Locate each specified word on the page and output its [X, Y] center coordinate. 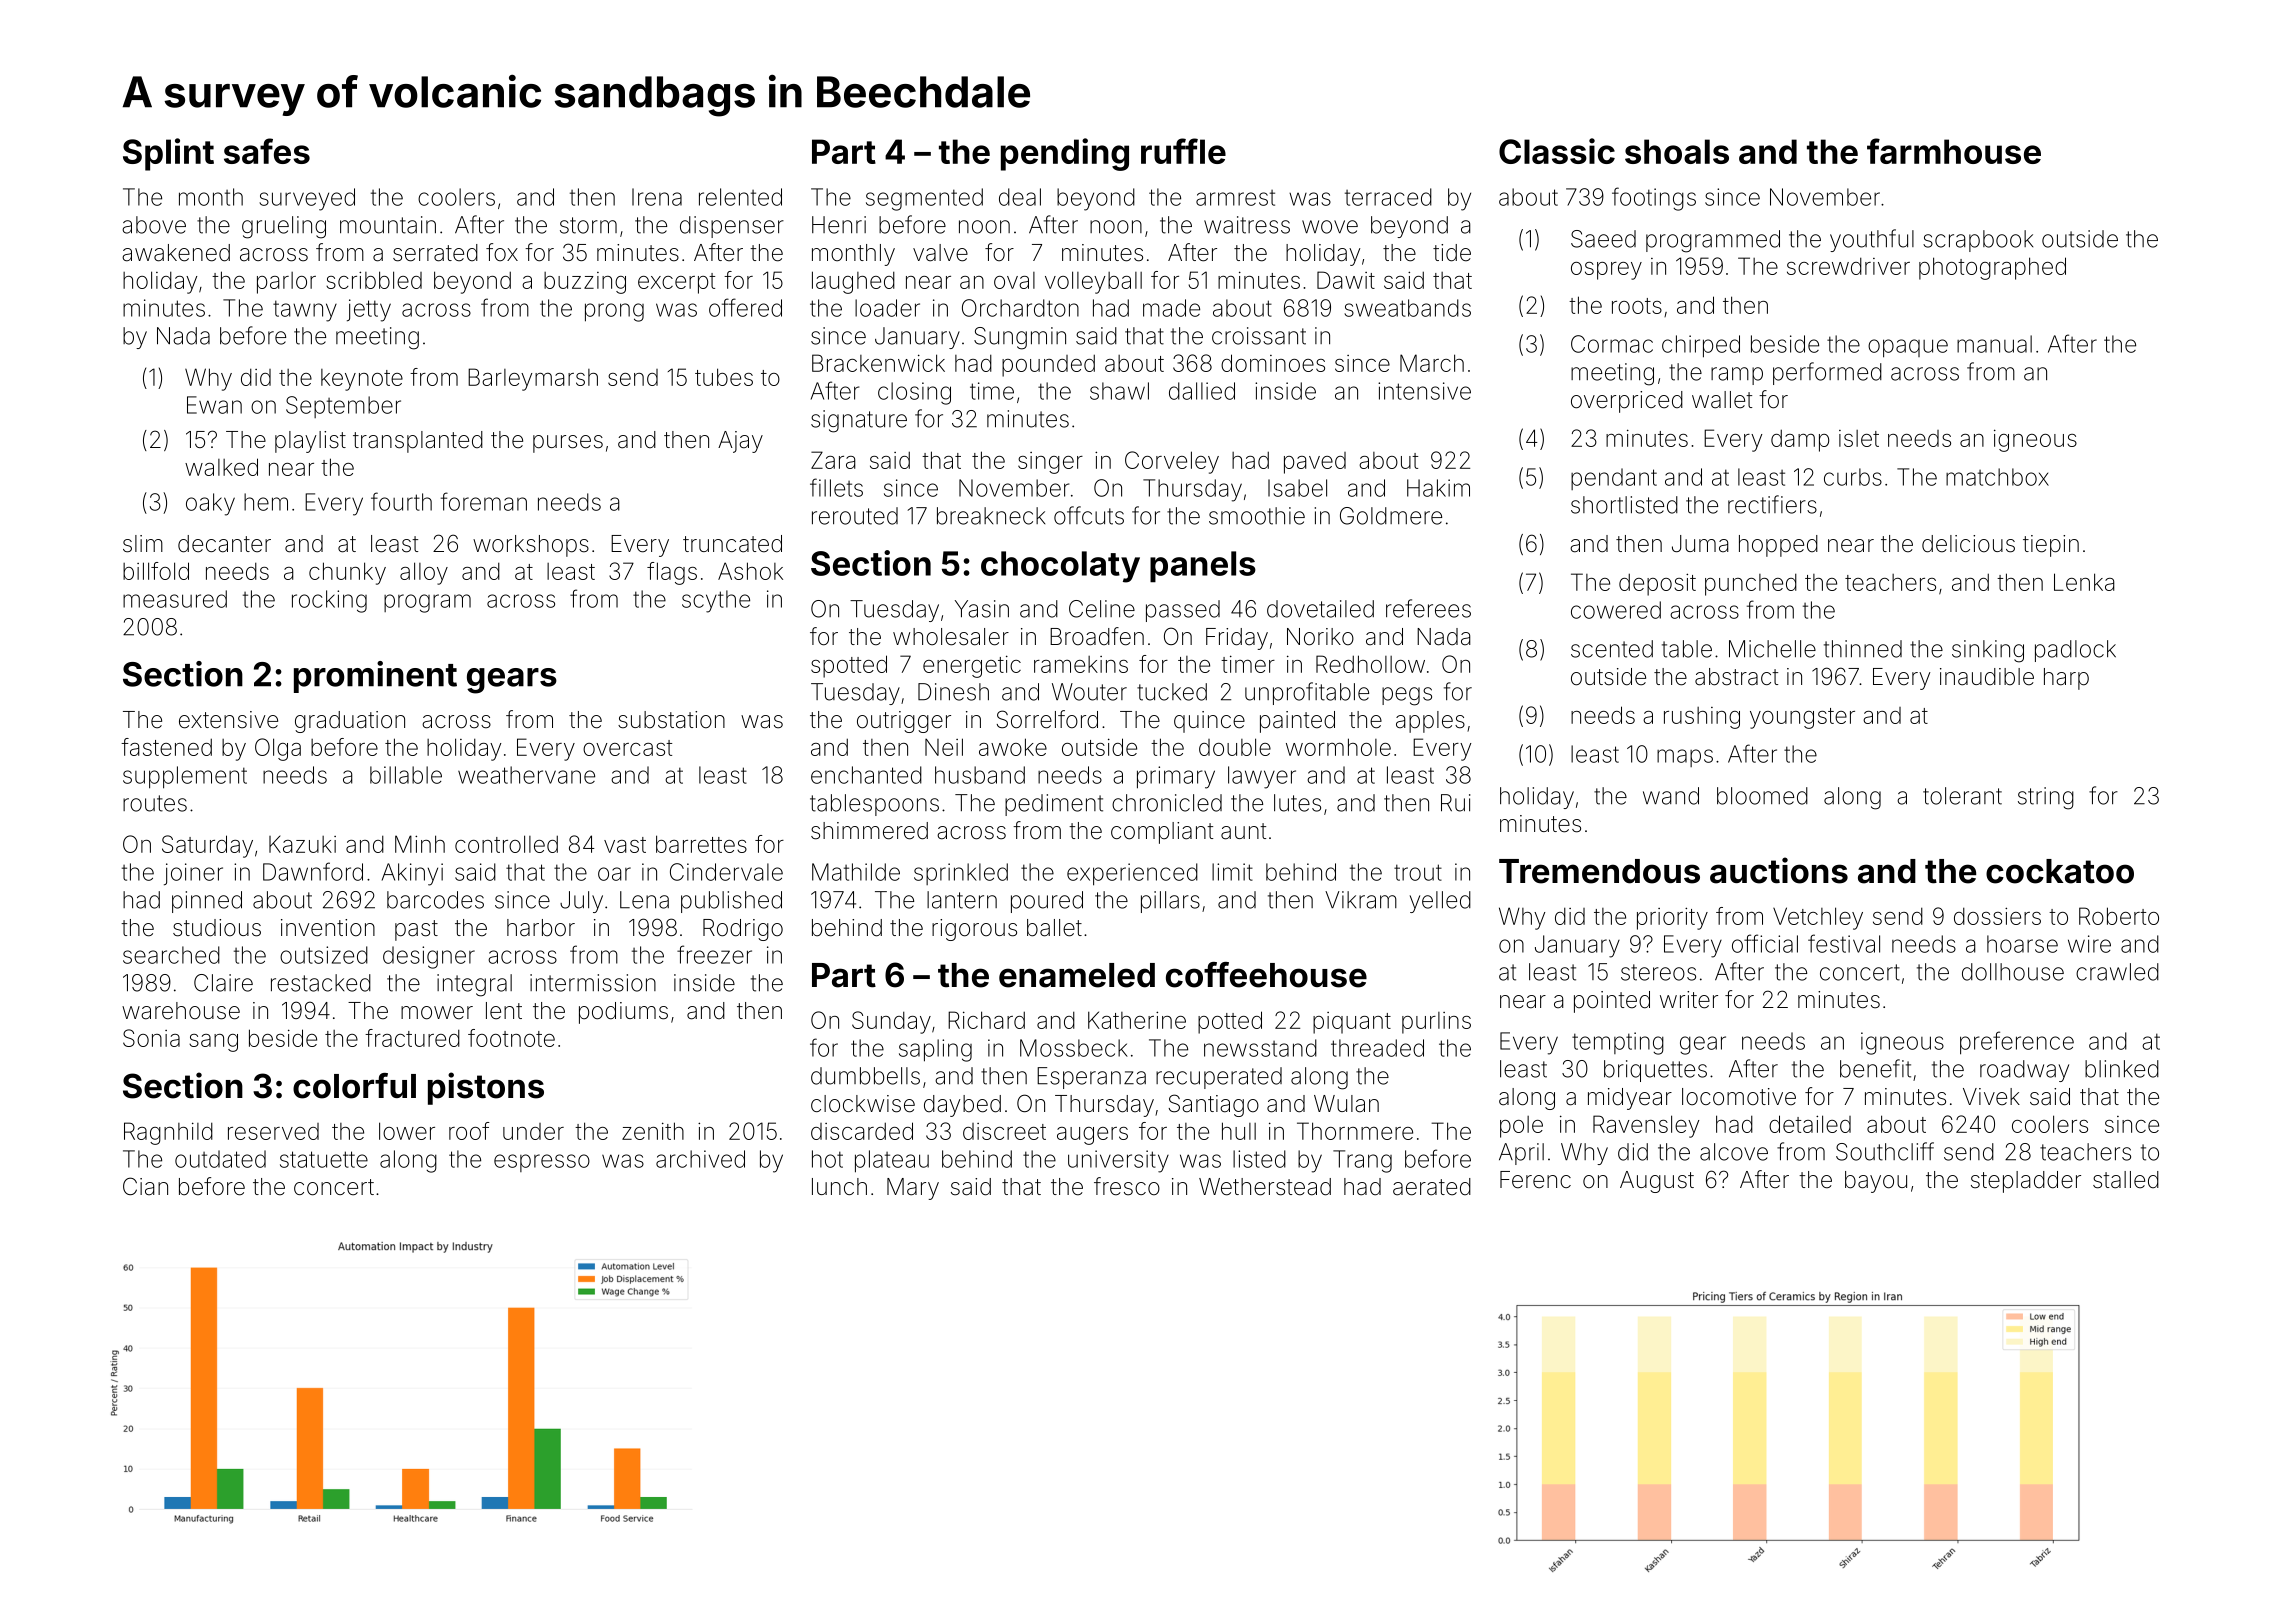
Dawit [1346, 280]
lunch [839, 1186]
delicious [1968, 544]
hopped [1778, 546]
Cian [145, 1186]
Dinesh [953, 692]
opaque [1908, 348]
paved [1315, 463]
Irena [657, 197]
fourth [401, 501]
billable [406, 775]
